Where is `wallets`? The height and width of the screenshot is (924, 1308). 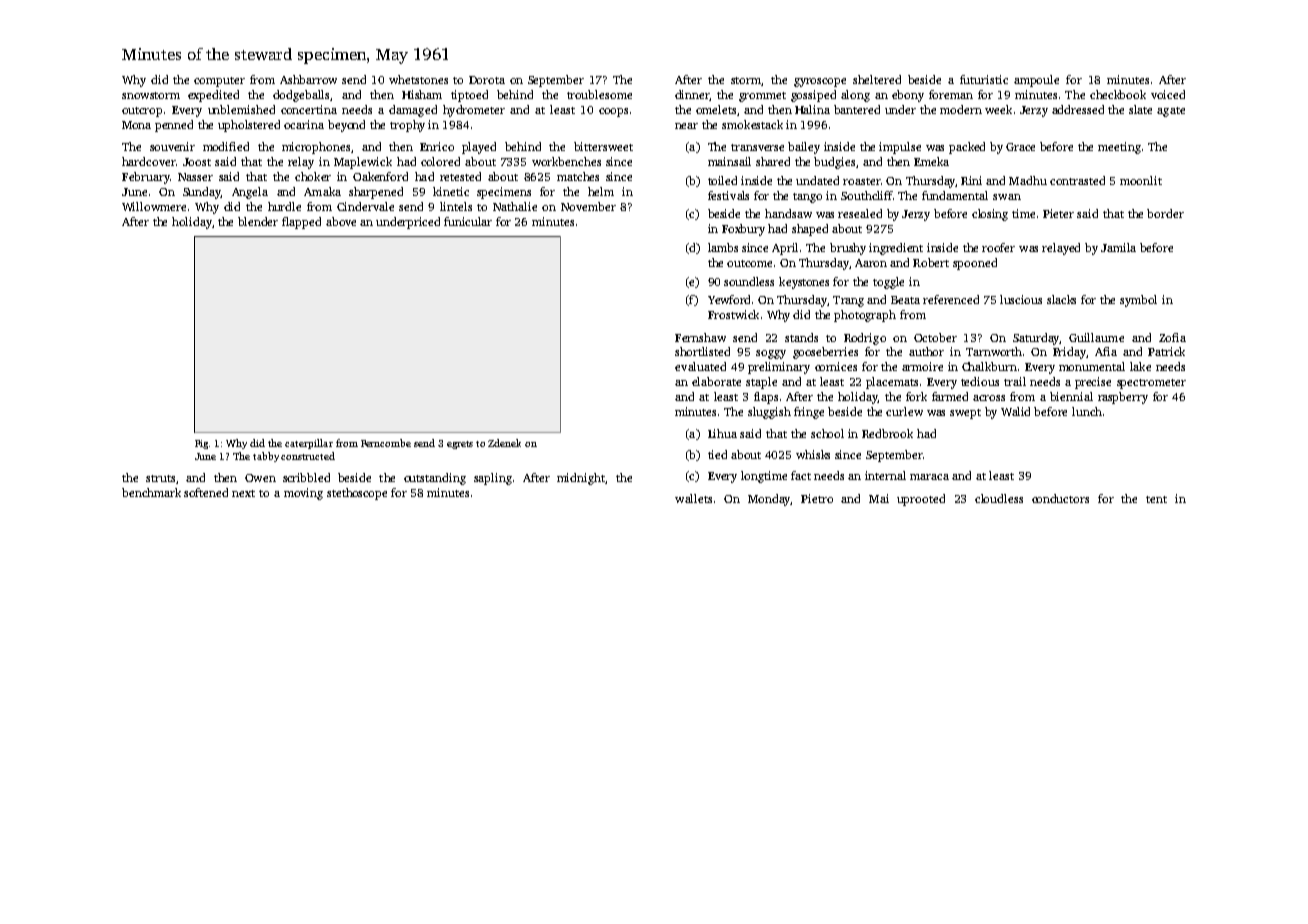 wallets is located at coordinates (693, 498).
